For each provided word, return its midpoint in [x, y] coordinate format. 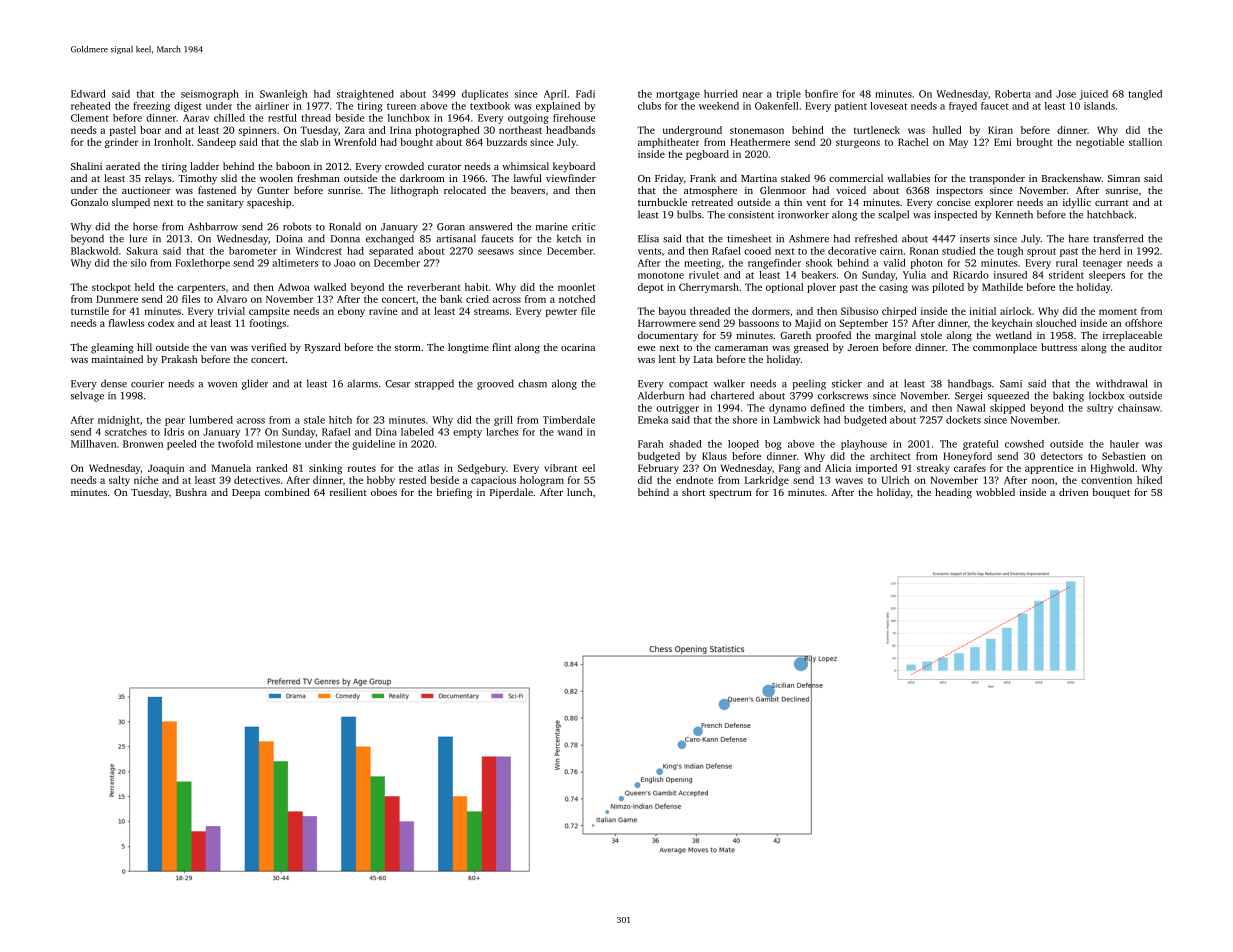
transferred [1118, 238]
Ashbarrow [213, 226]
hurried [721, 94]
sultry [1100, 409]
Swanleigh [283, 95]
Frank [703, 178]
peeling [809, 384]
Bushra [191, 492]
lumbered [211, 420]
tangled [1145, 95]
